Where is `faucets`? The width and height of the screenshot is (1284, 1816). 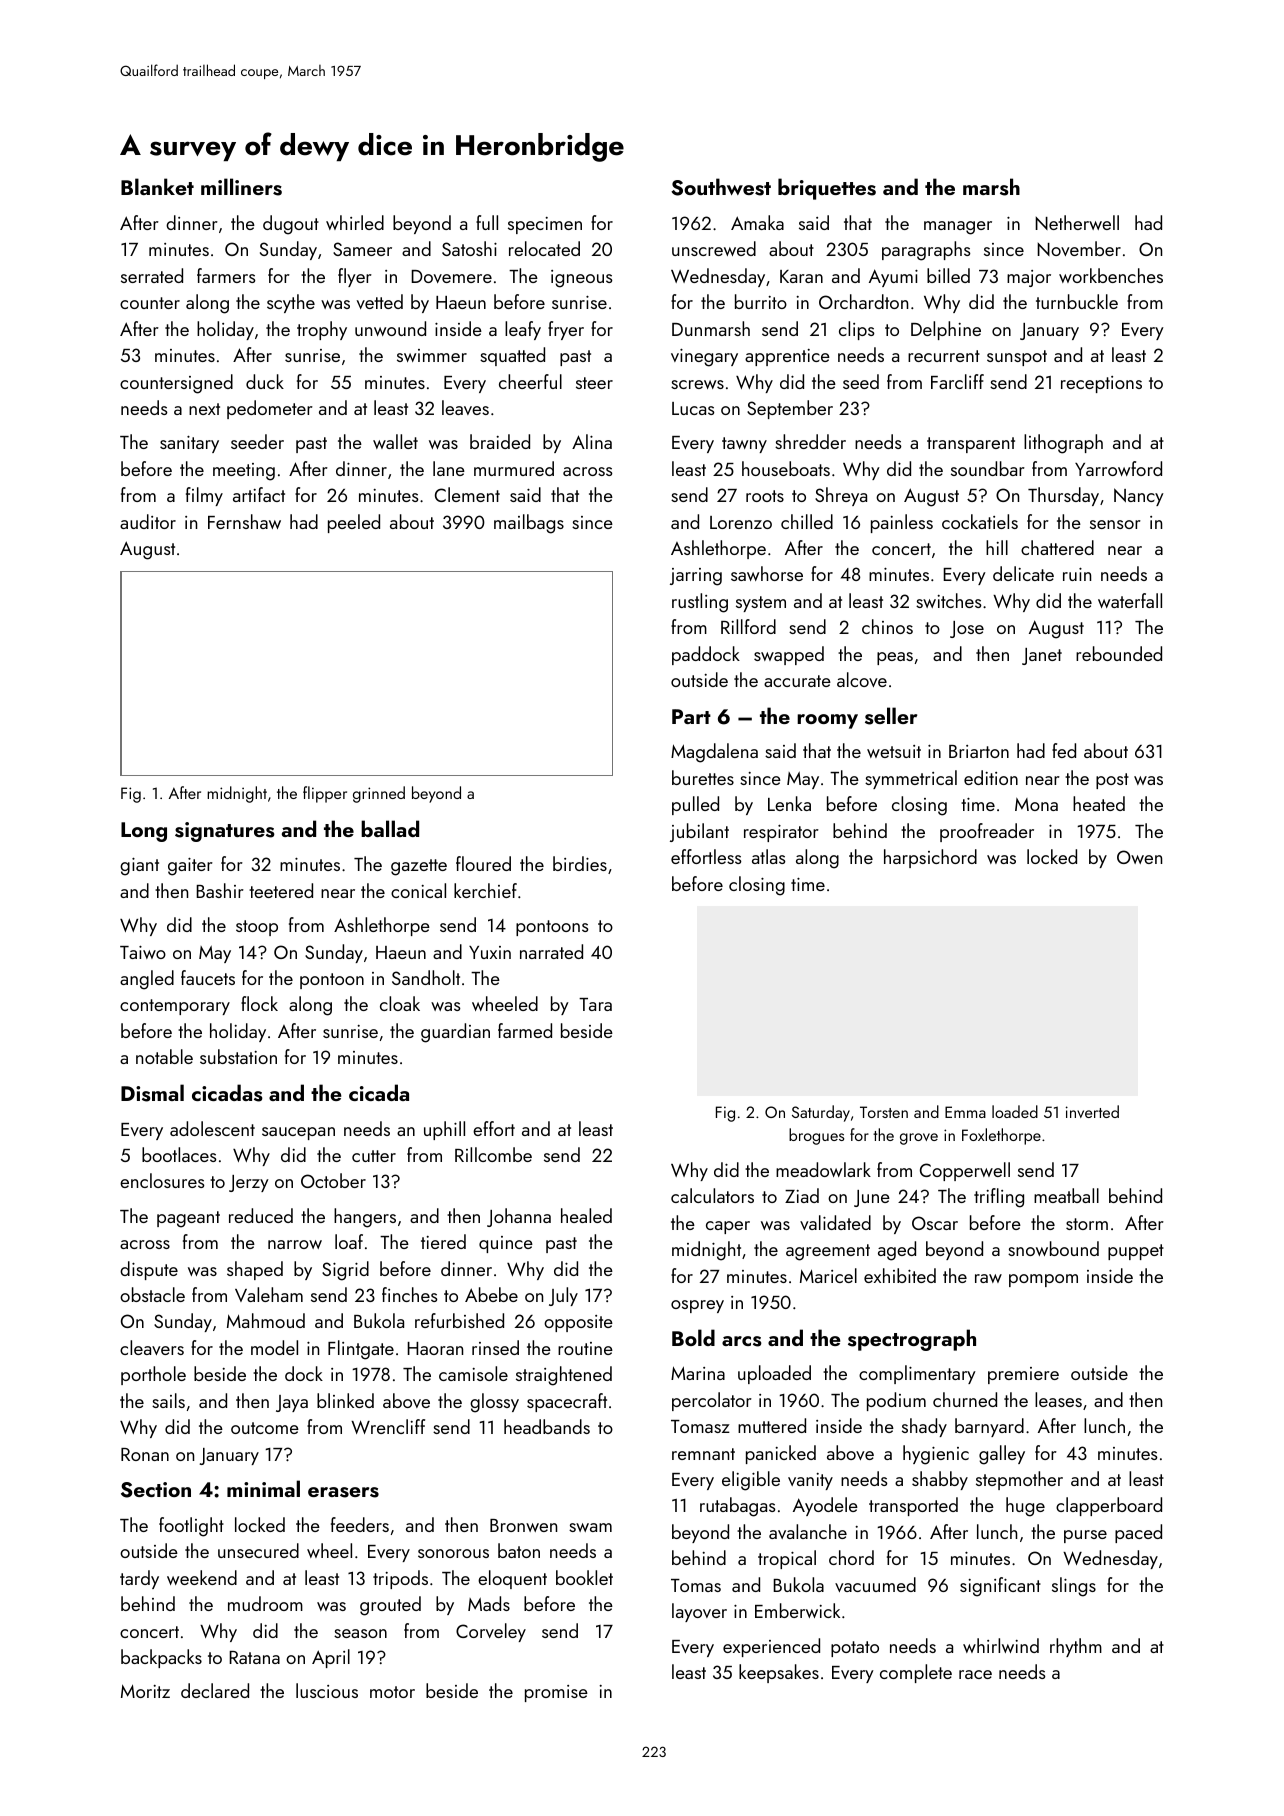
faucets is located at coordinates (208, 977).
